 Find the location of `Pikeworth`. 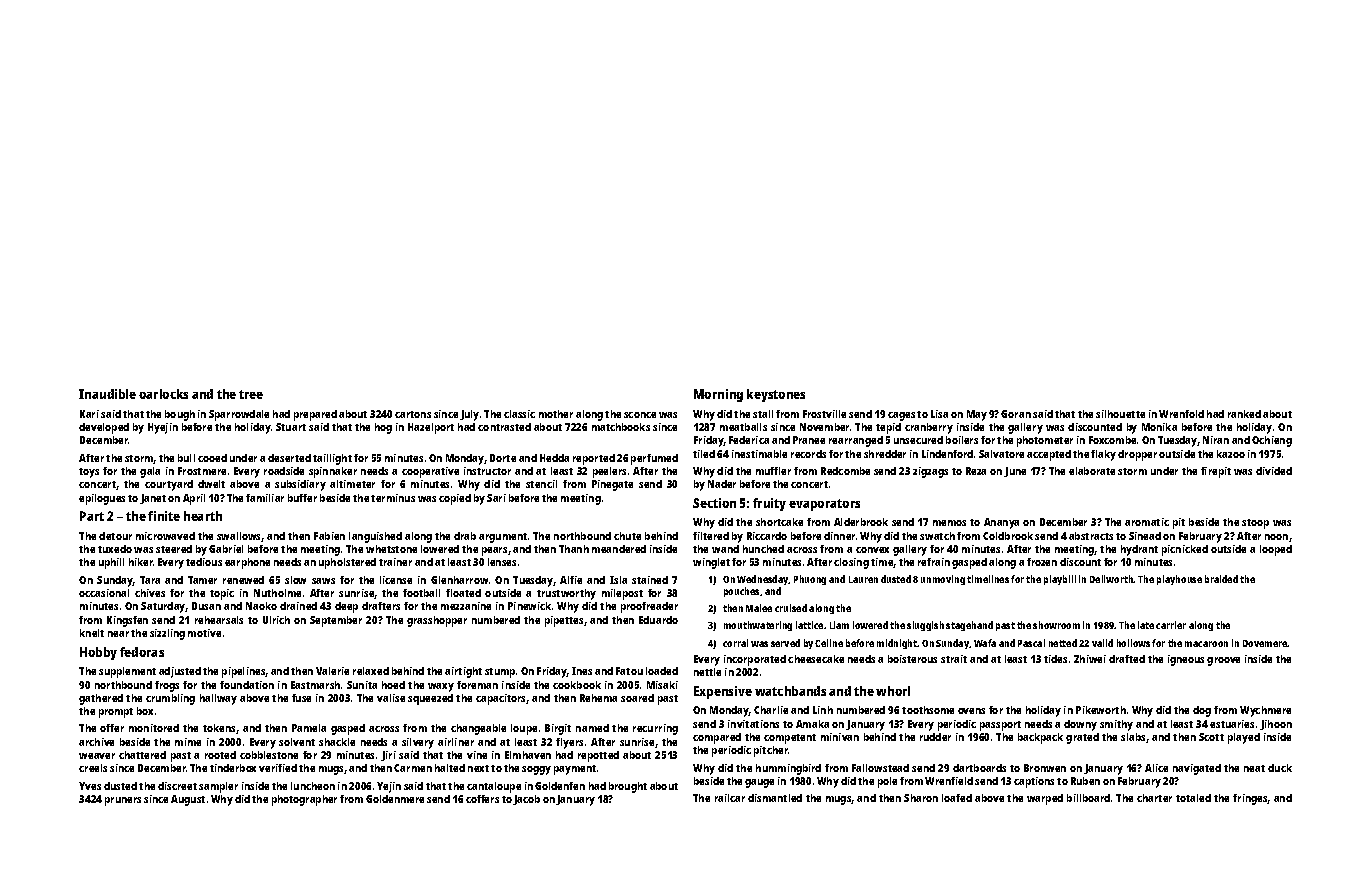

Pikeworth is located at coordinates (1101, 710).
